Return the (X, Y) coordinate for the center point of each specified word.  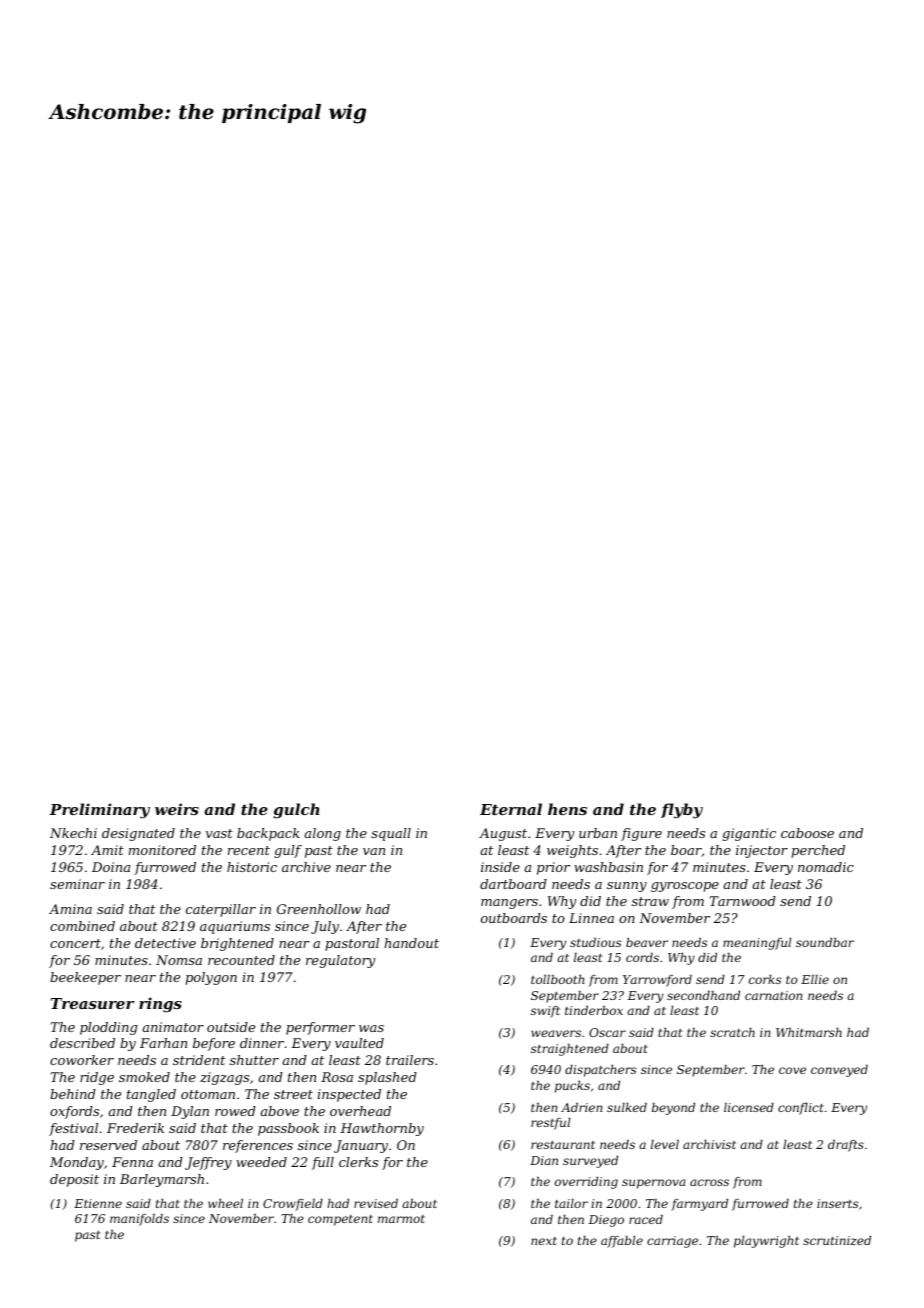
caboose (807, 833)
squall (391, 834)
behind (73, 1094)
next (544, 1241)
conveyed (839, 1071)
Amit (107, 850)
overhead (360, 1111)
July (325, 927)
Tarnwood (743, 901)
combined (82, 926)
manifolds (139, 1220)
